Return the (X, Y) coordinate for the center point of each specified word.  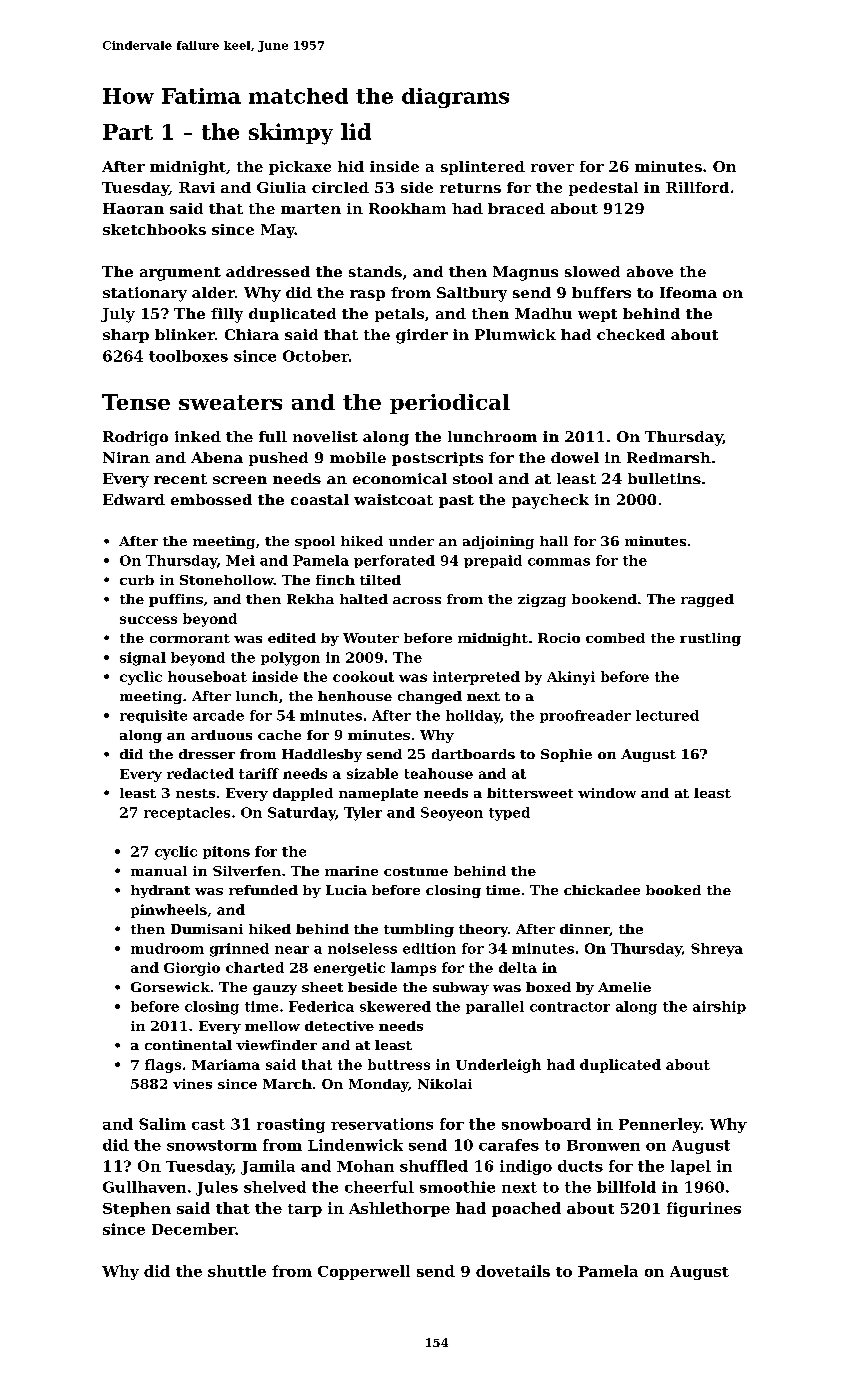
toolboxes (188, 356)
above (650, 271)
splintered (483, 168)
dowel (575, 457)
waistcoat (393, 499)
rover (552, 168)
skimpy (291, 134)
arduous (221, 735)
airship (719, 1007)
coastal (320, 499)
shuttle (237, 1271)
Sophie (566, 755)
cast (208, 1124)
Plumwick (515, 334)
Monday (378, 1085)
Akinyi (571, 678)
